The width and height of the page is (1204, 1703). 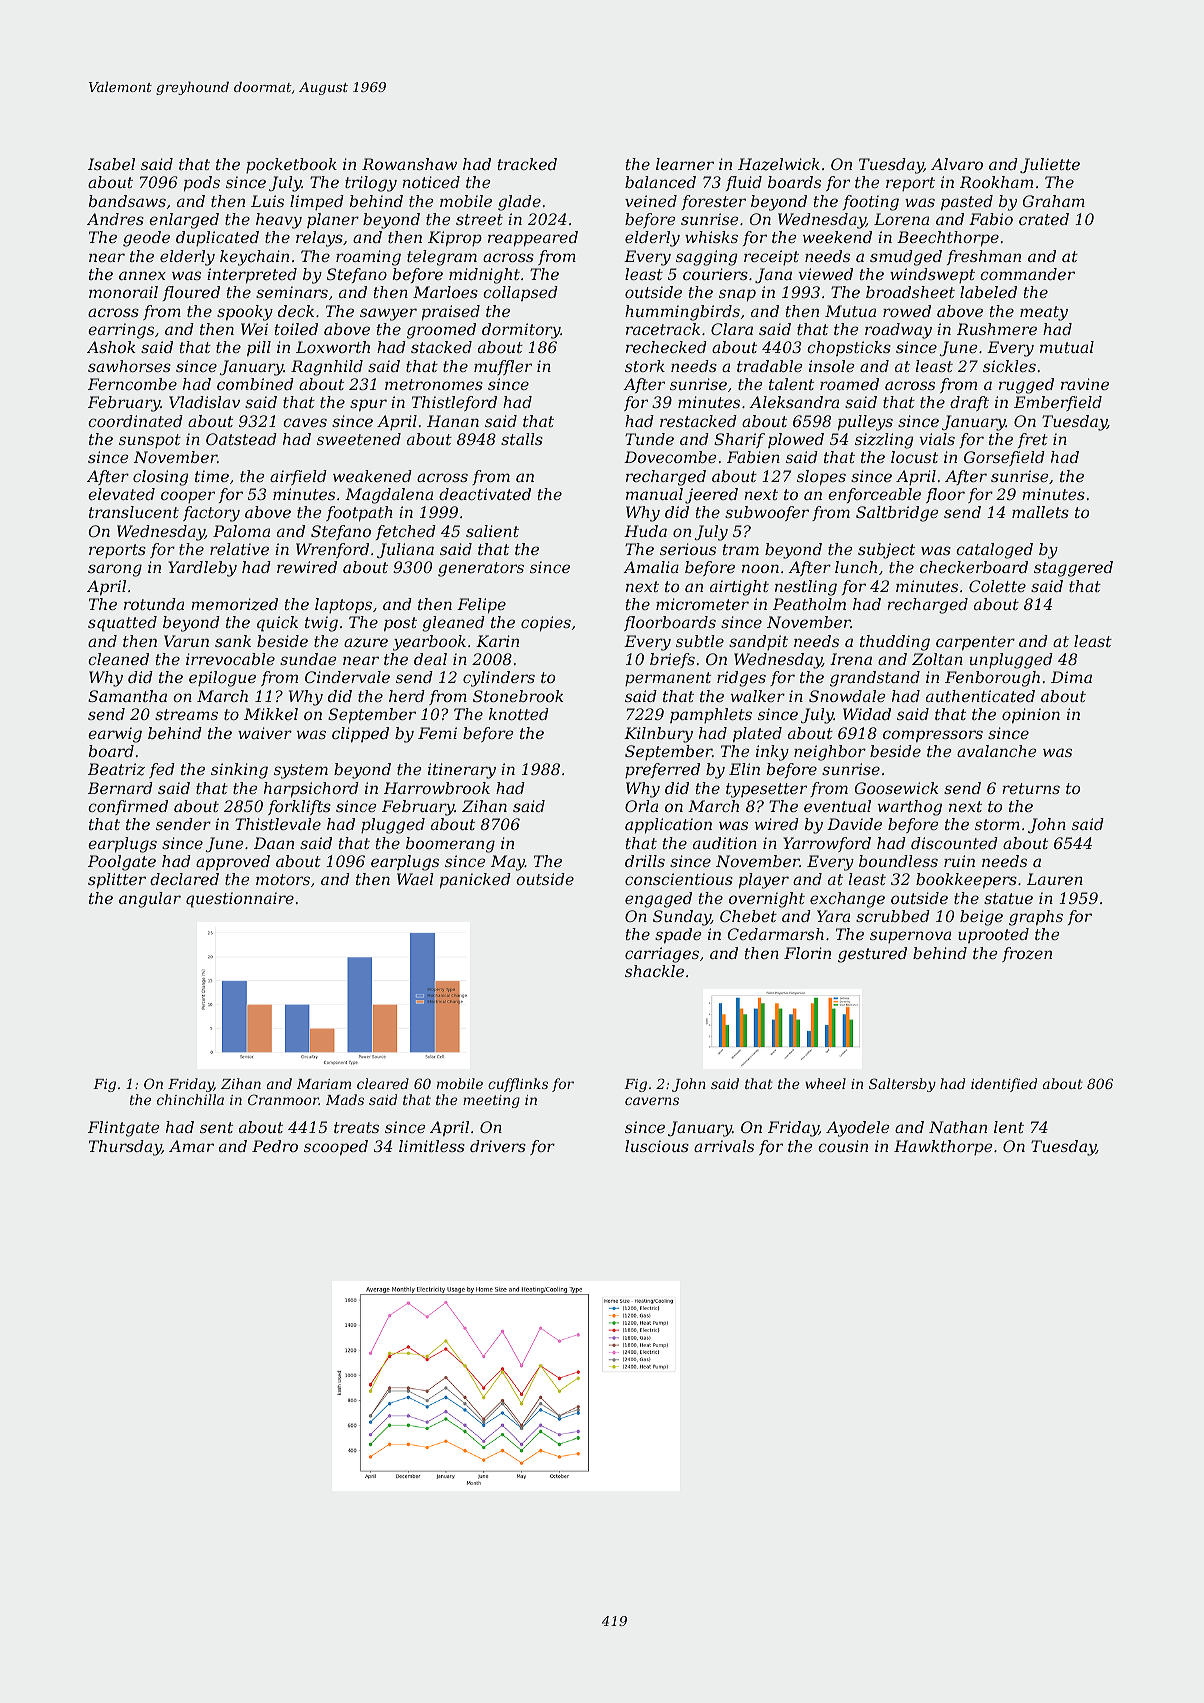 I want to click on Isabel, so click(x=111, y=164).
